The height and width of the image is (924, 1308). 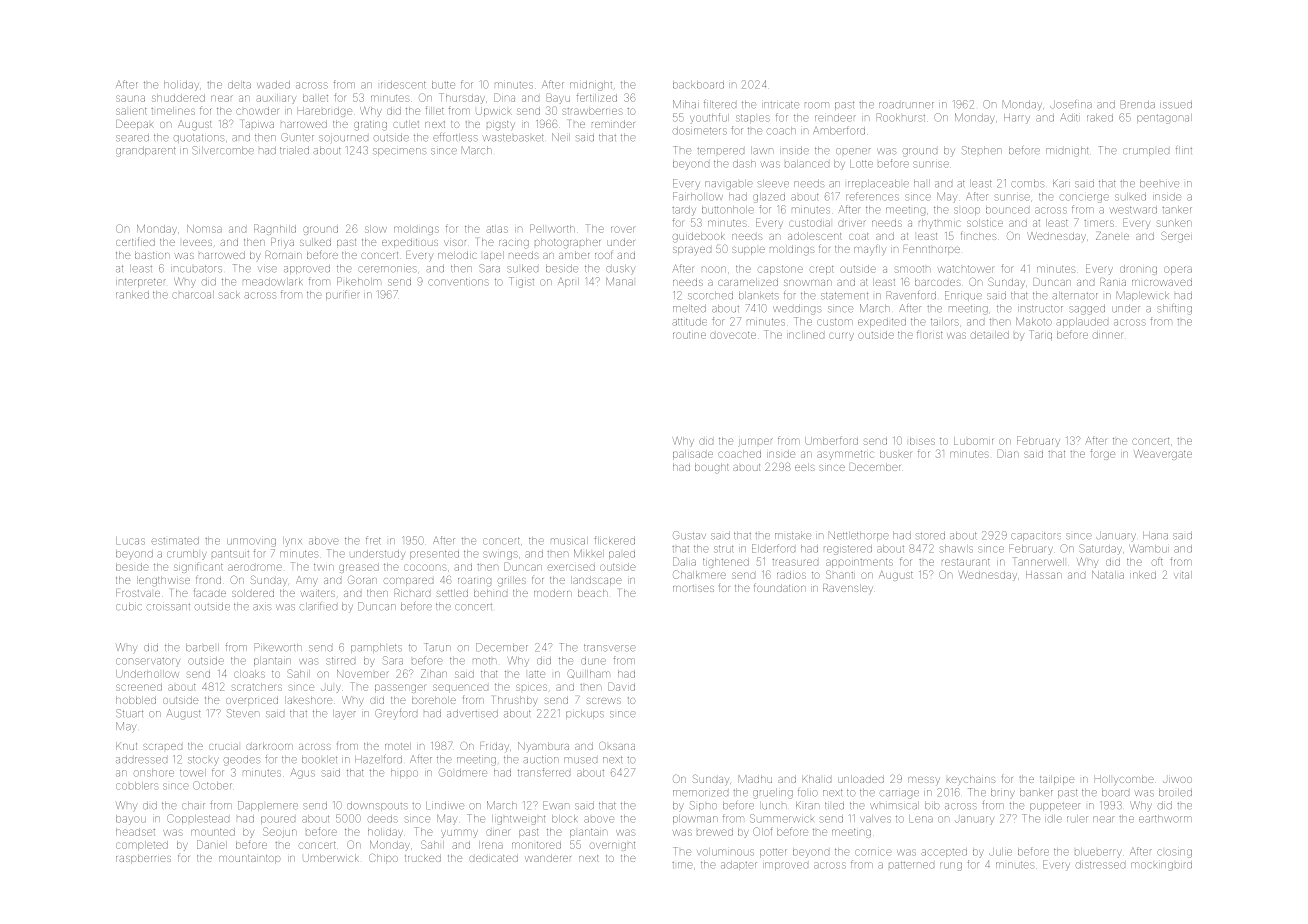 What do you see at coordinates (497, 832) in the image?
I see `diner` at bounding box center [497, 832].
